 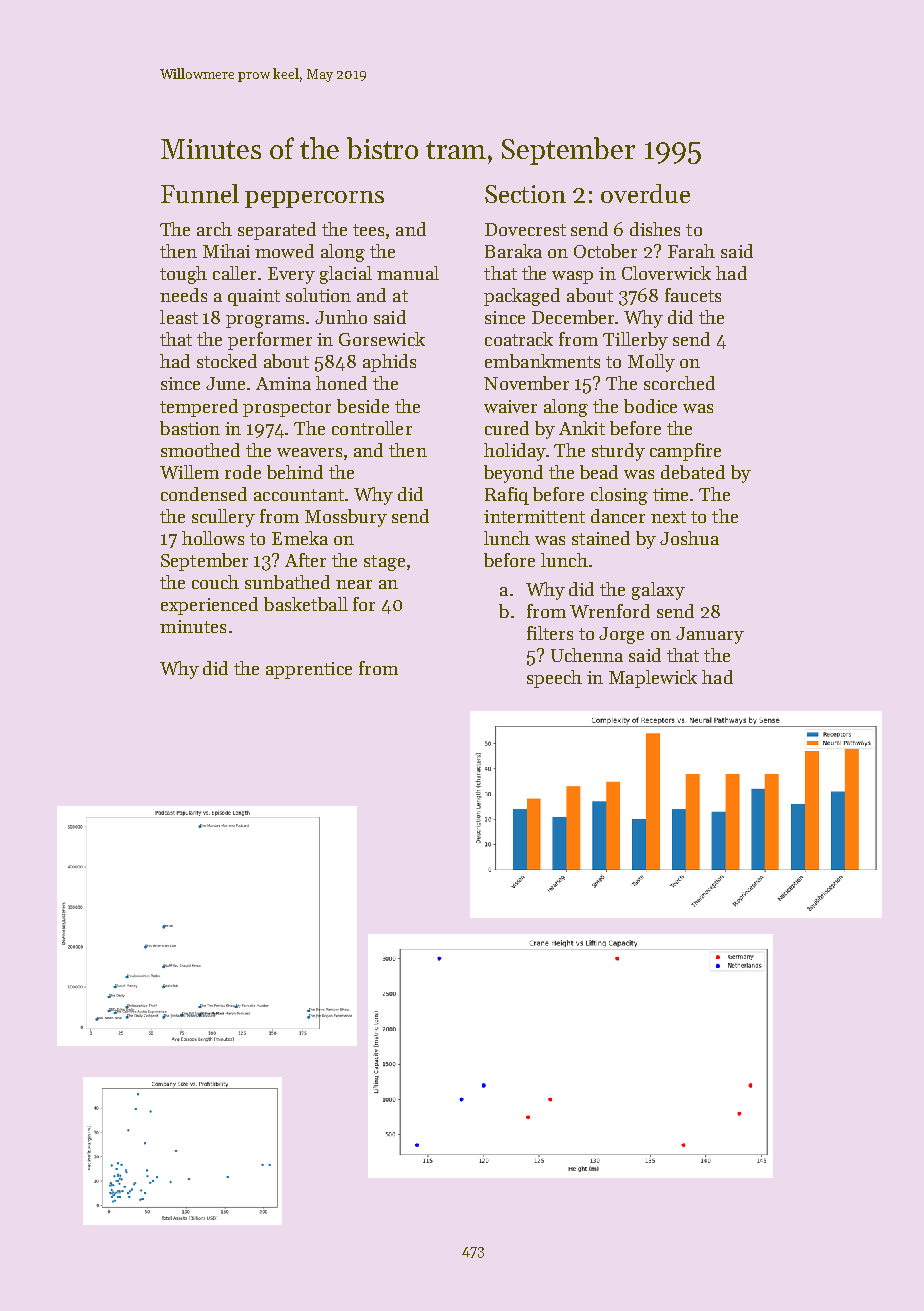 I want to click on Section, so click(x=525, y=194).
